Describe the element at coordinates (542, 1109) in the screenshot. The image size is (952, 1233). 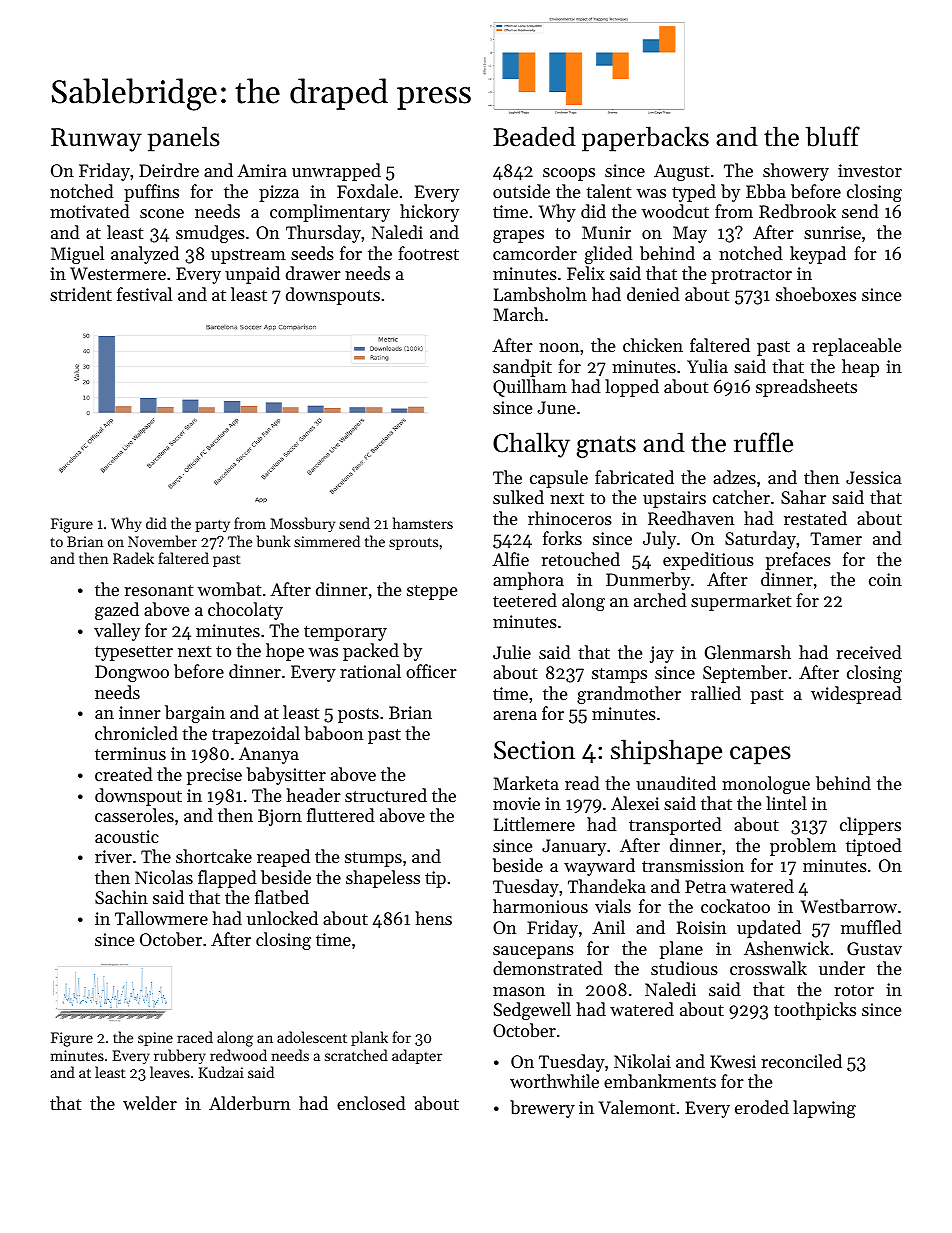
I see `brewery` at that location.
